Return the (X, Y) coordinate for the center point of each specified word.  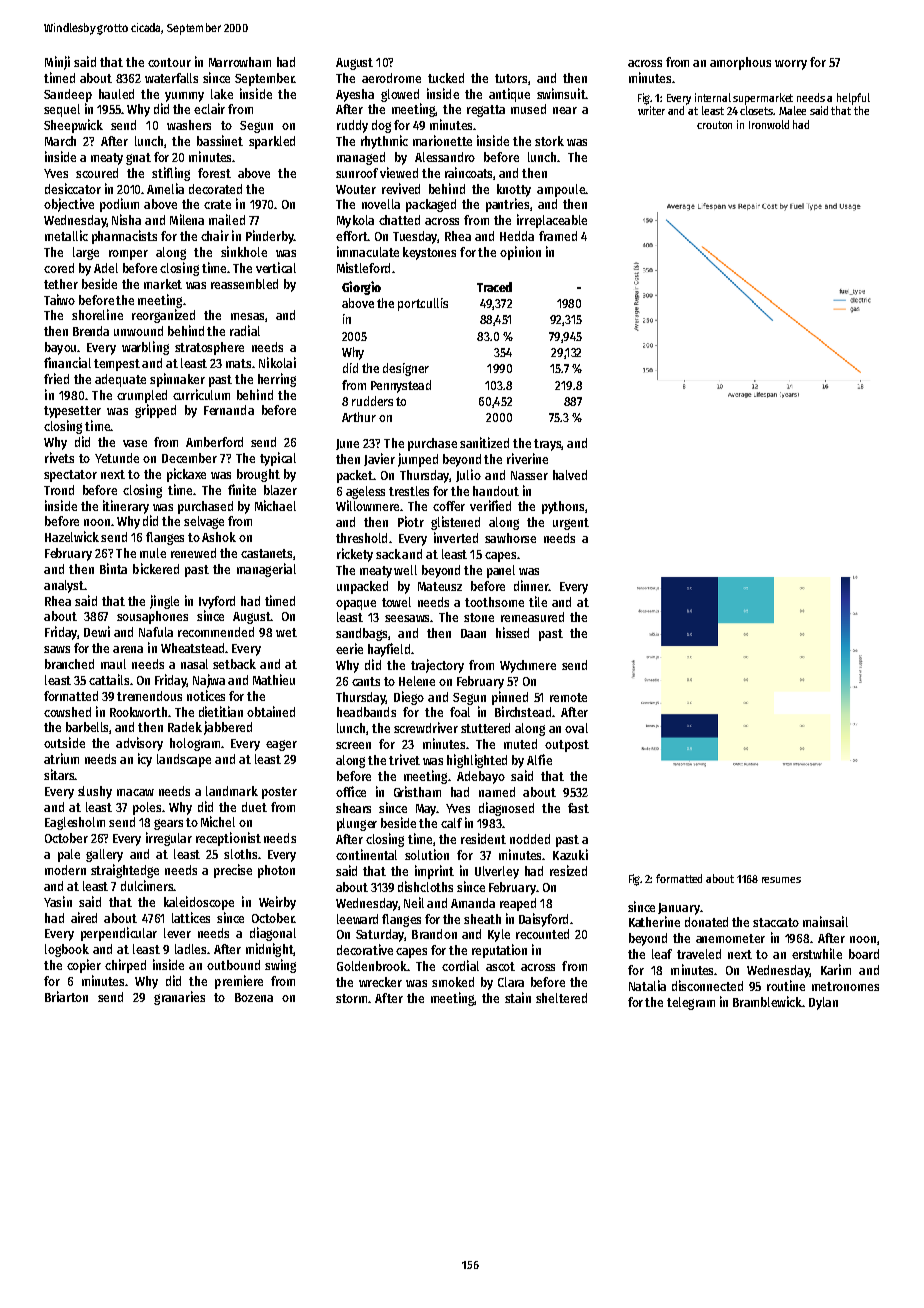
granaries (179, 998)
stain (518, 997)
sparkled (272, 142)
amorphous (740, 63)
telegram (691, 1003)
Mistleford (363, 267)
